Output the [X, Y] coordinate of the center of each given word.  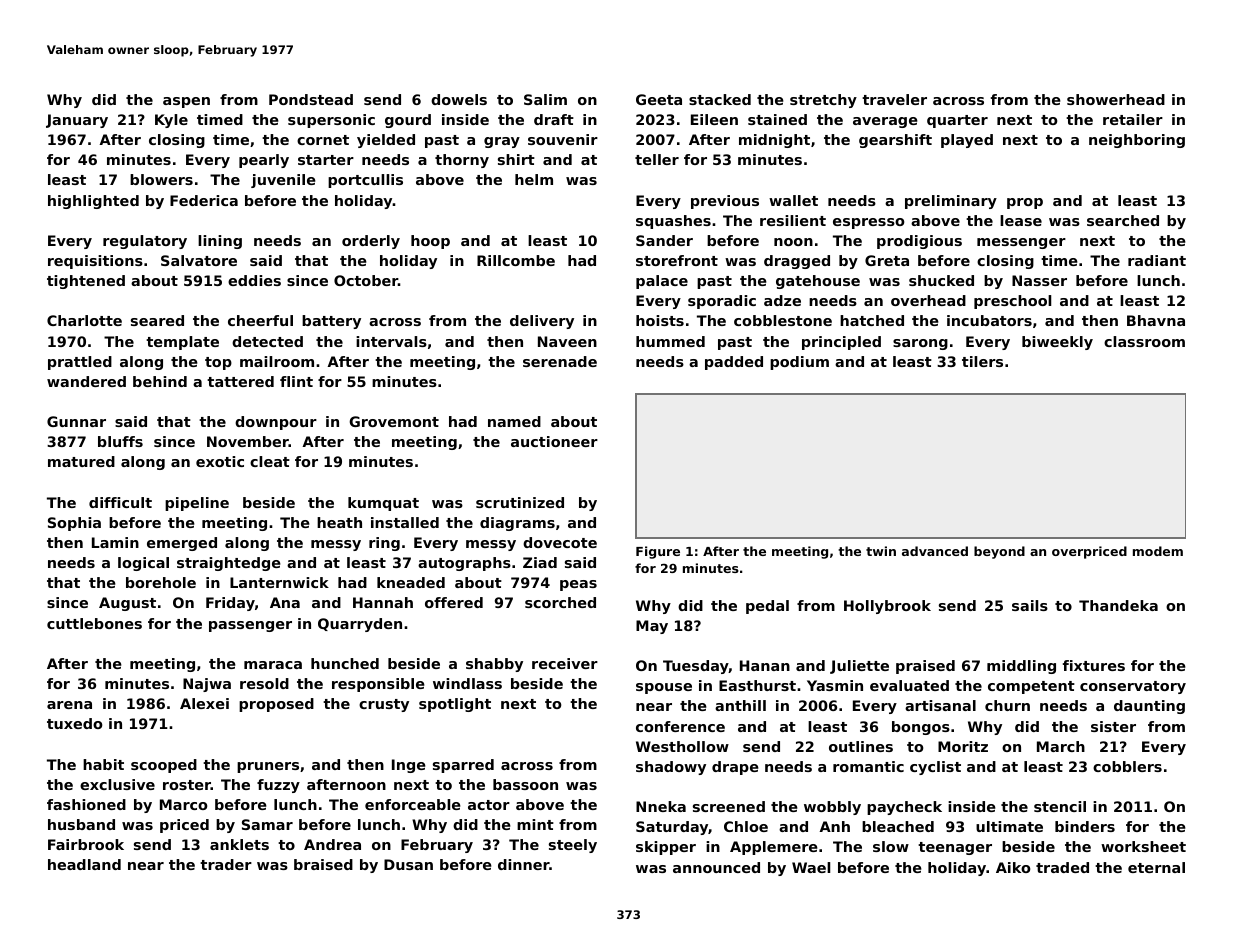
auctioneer [554, 441]
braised [323, 864]
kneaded [411, 582]
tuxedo [74, 723]
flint [296, 381]
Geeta [659, 99]
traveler [894, 99]
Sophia [74, 524]
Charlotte [84, 320]
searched [1123, 220]
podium [799, 363]
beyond [999, 552]
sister [1113, 726]
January [77, 121]
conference [680, 726]
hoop [430, 242]
